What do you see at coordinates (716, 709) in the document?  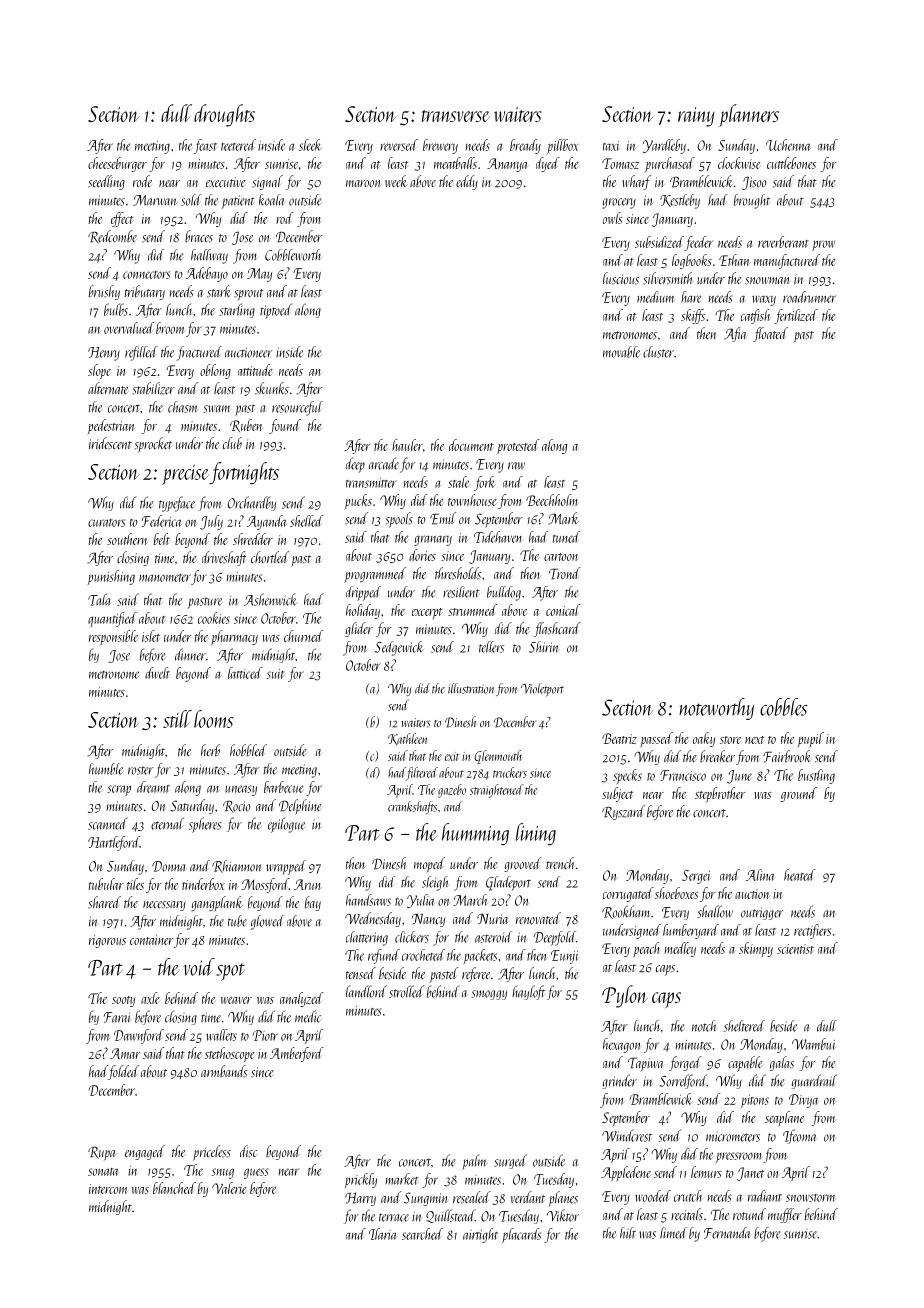 I see `noteworthy` at bounding box center [716, 709].
